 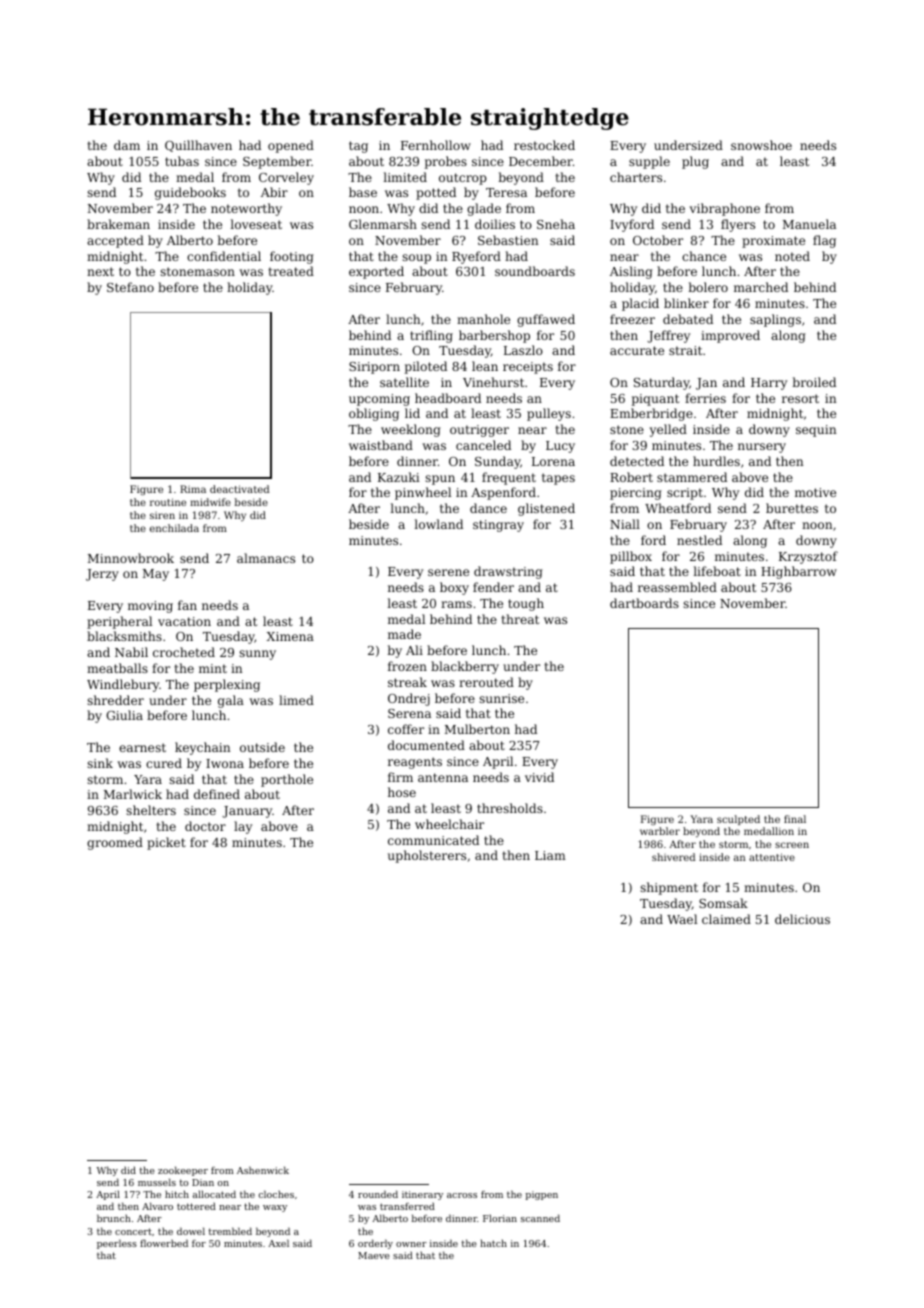 I want to click on picket, so click(x=166, y=843).
